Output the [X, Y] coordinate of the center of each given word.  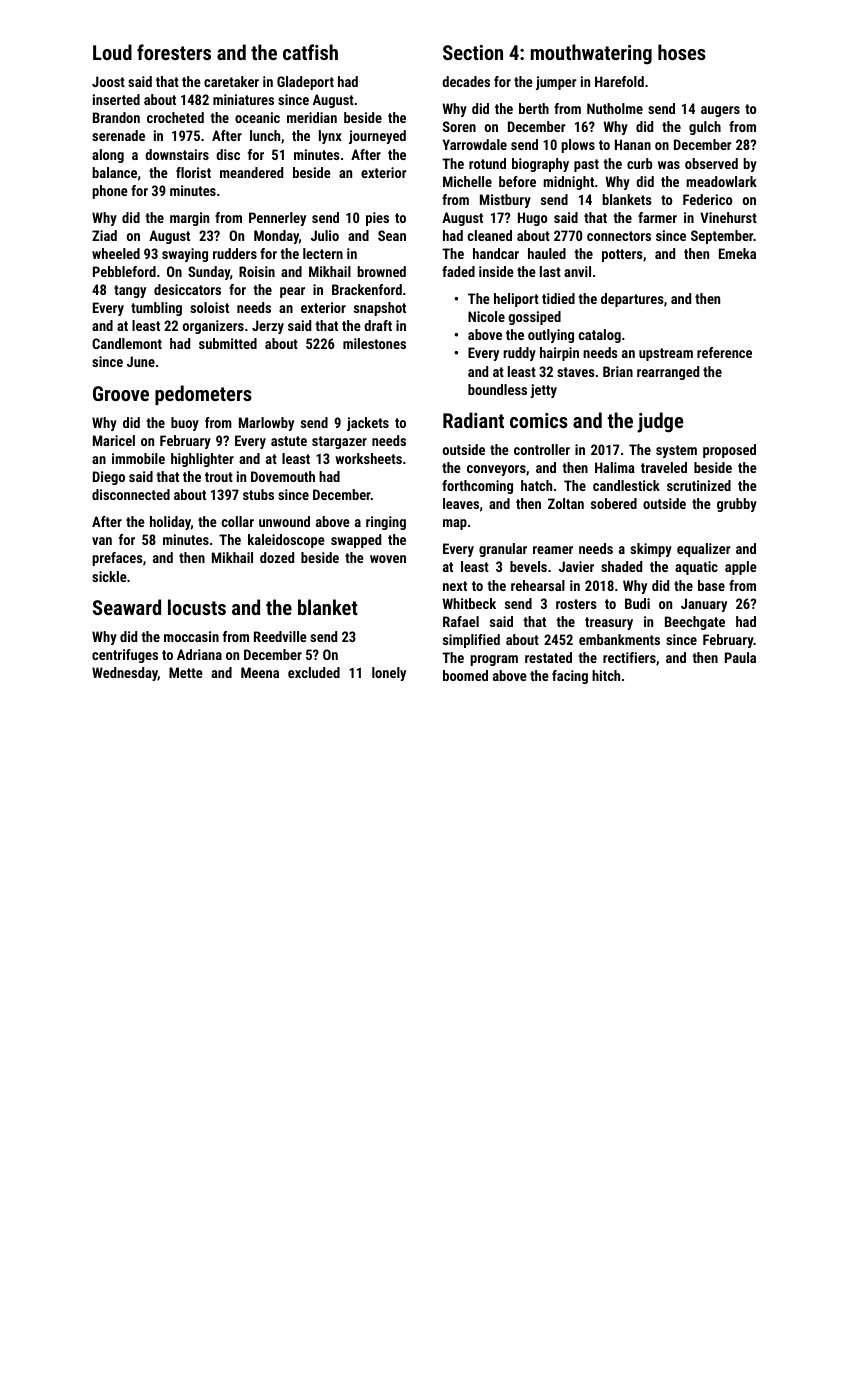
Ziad [104, 235]
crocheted [175, 117]
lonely [389, 674]
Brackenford [367, 289]
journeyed [377, 137]
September [722, 237]
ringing [386, 523]
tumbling [156, 309]
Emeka [737, 253]
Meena [260, 672]
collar [238, 521]
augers [720, 111]
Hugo [532, 219]
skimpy [651, 550]
